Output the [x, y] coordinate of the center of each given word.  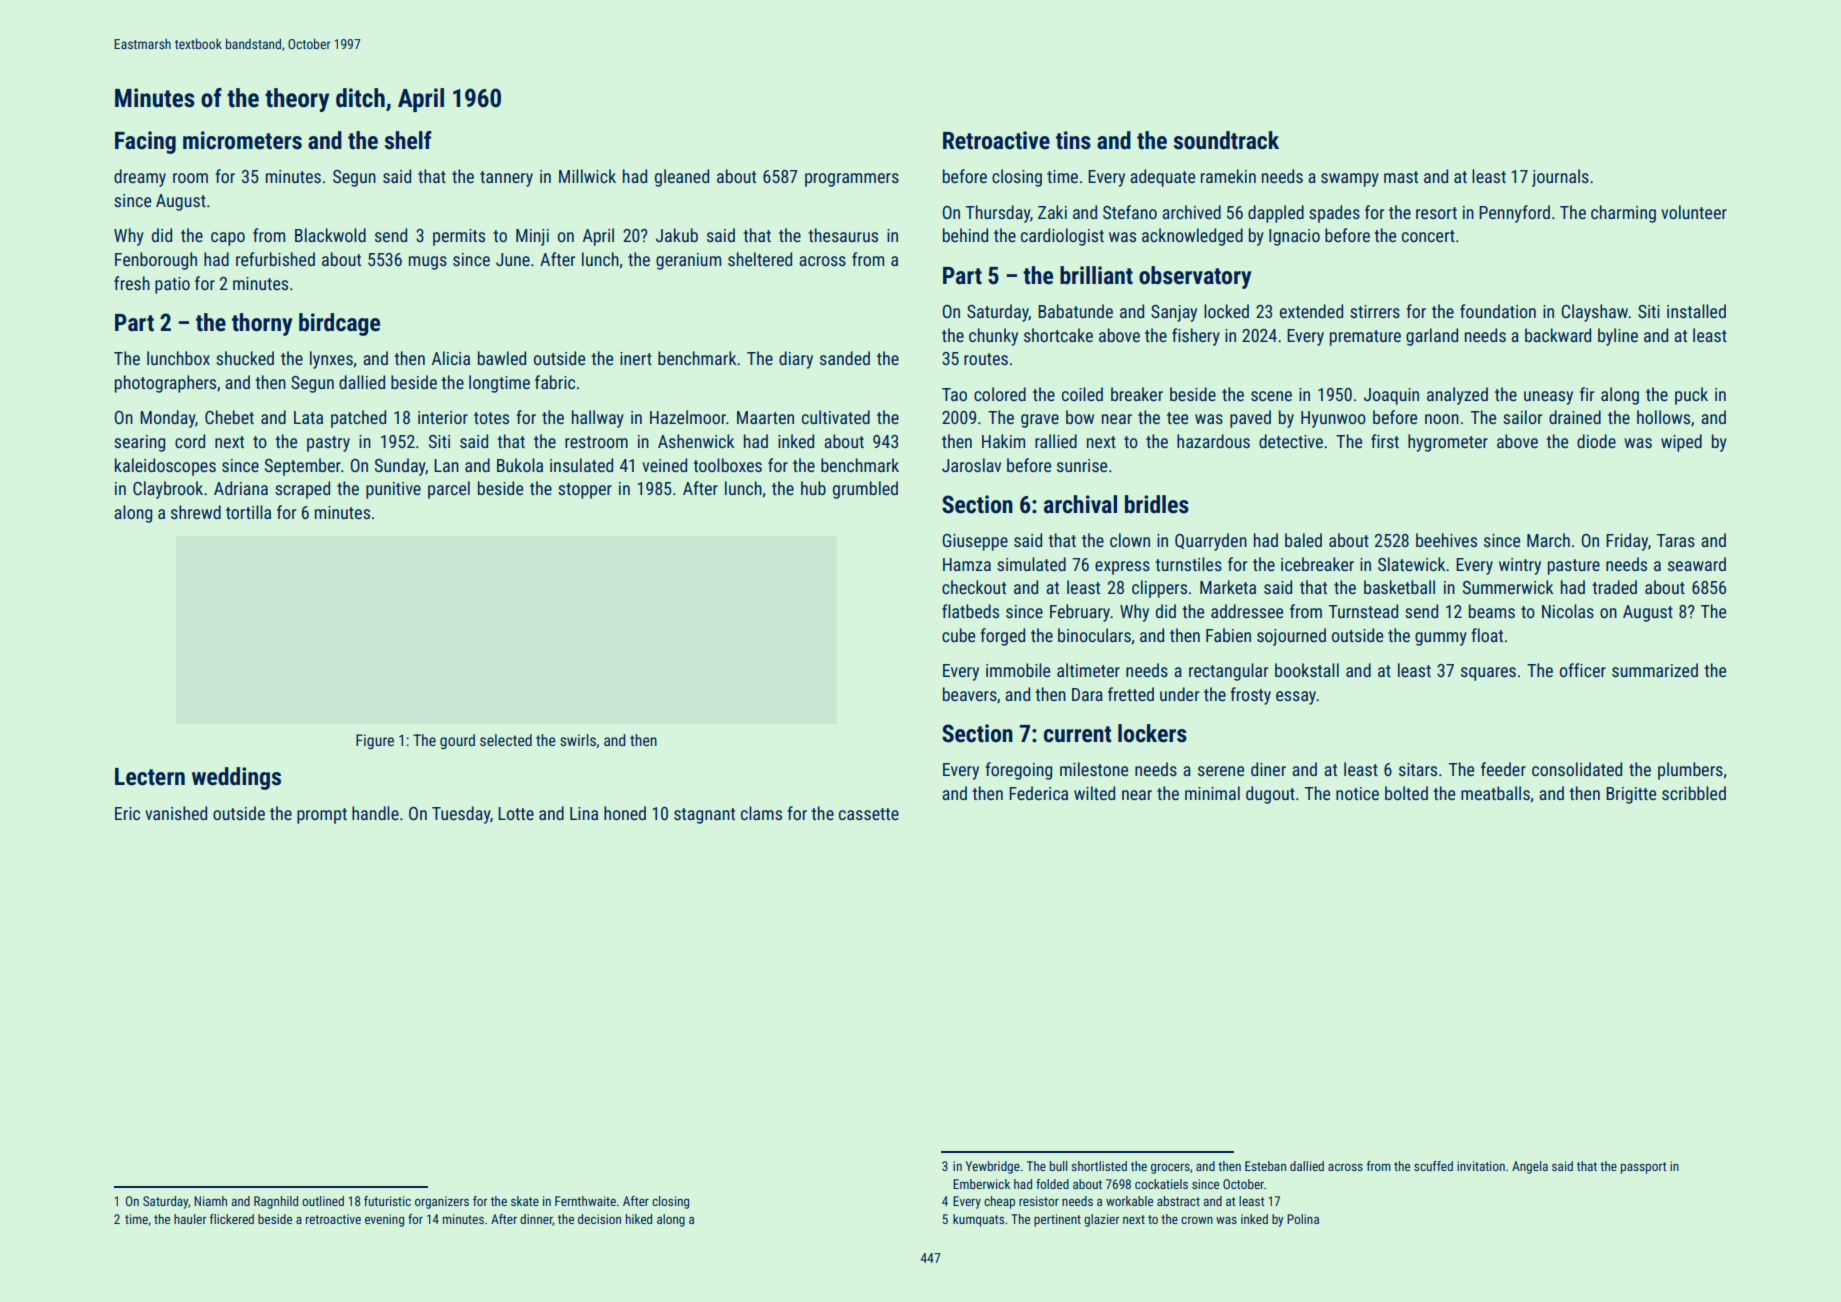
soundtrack [1226, 140]
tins [1073, 140]
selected [506, 740]
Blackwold [330, 235]
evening [384, 1220]
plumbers [1690, 771]
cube [958, 635]
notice [1357, 793]
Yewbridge [993, 1167]
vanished [176, 813]
